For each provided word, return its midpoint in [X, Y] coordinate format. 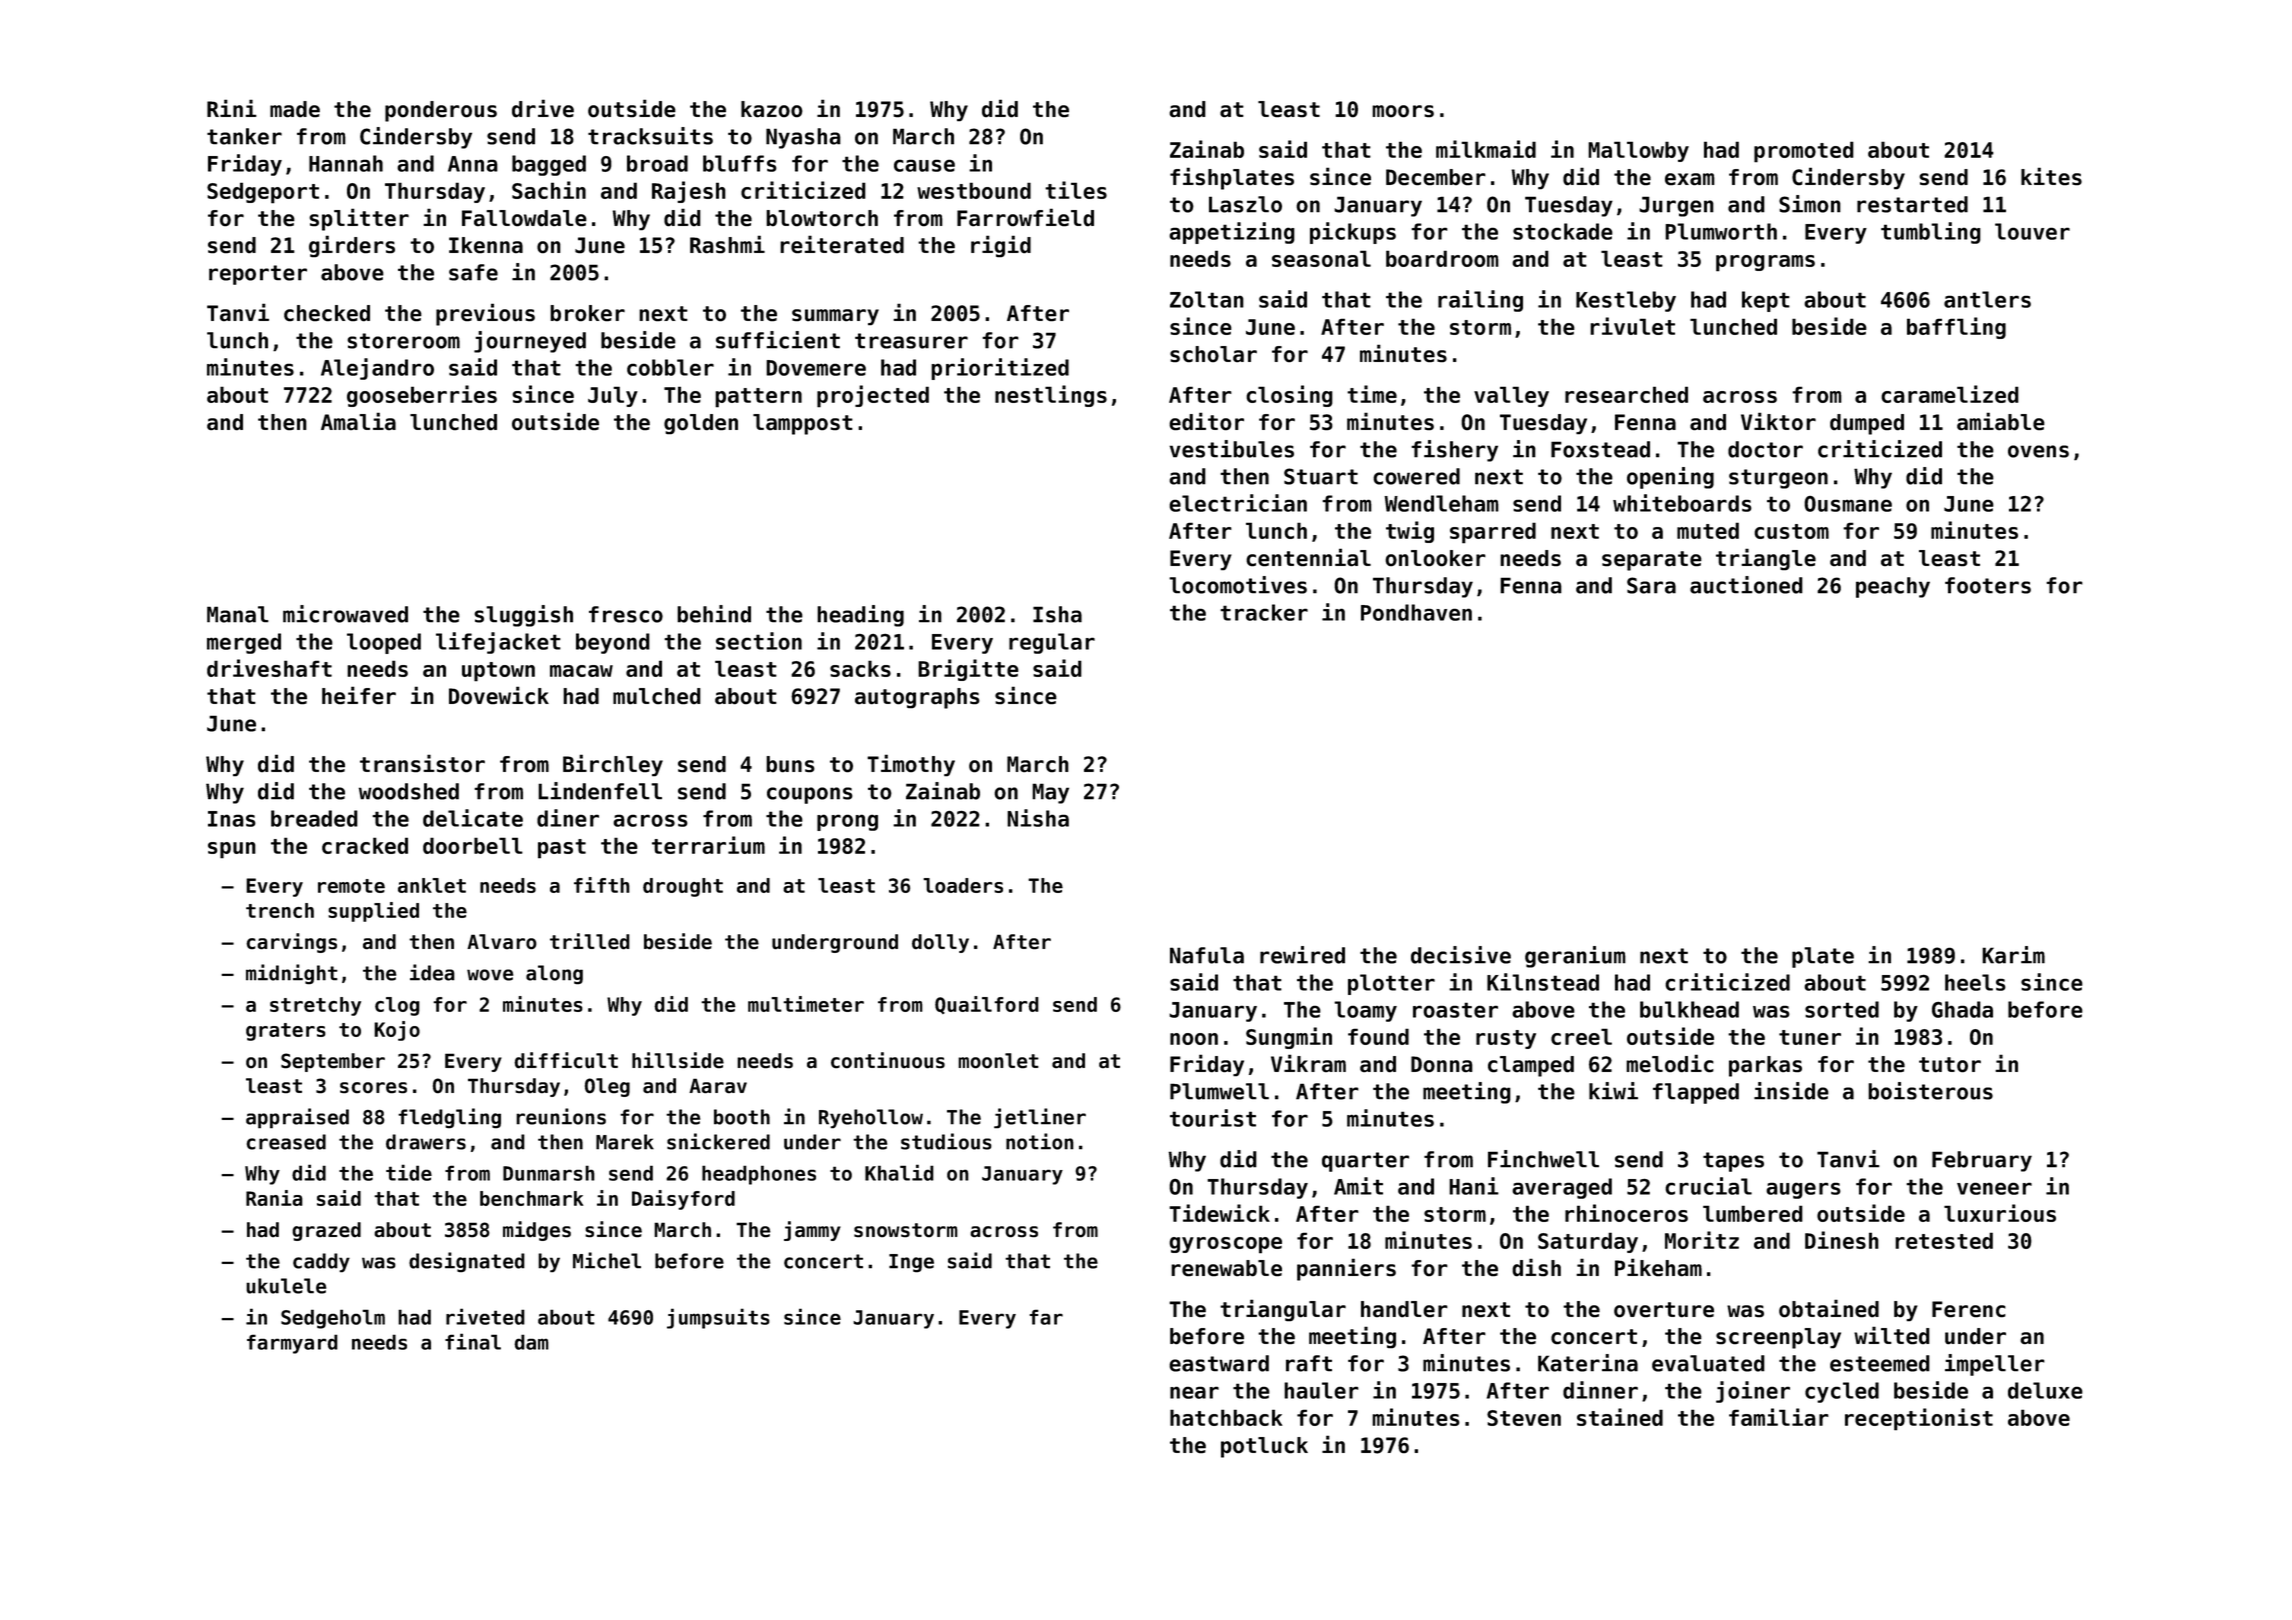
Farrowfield [1025, 217]
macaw [581, 671]
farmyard [292, 1344]
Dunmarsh [549, 1173]
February [1982, 1161]
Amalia [358, 421]
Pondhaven [1416, 612]
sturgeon [1778, 479]
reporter [258, 275]
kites [2051, 176]
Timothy [911, 765]
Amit [1358, 1186]
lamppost [803, 424]
